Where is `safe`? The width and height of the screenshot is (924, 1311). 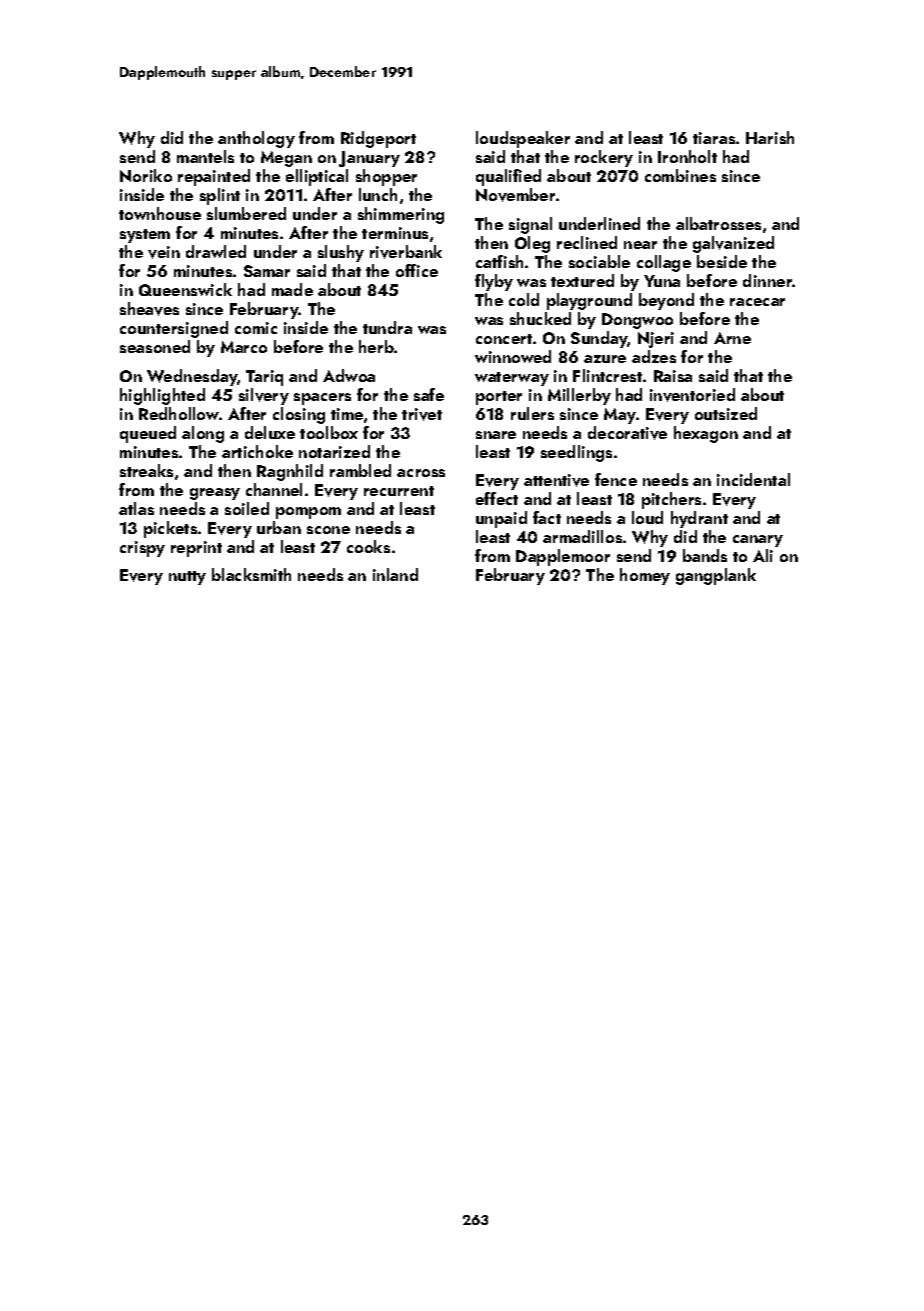
safe is located at coordinates (429, 394).
